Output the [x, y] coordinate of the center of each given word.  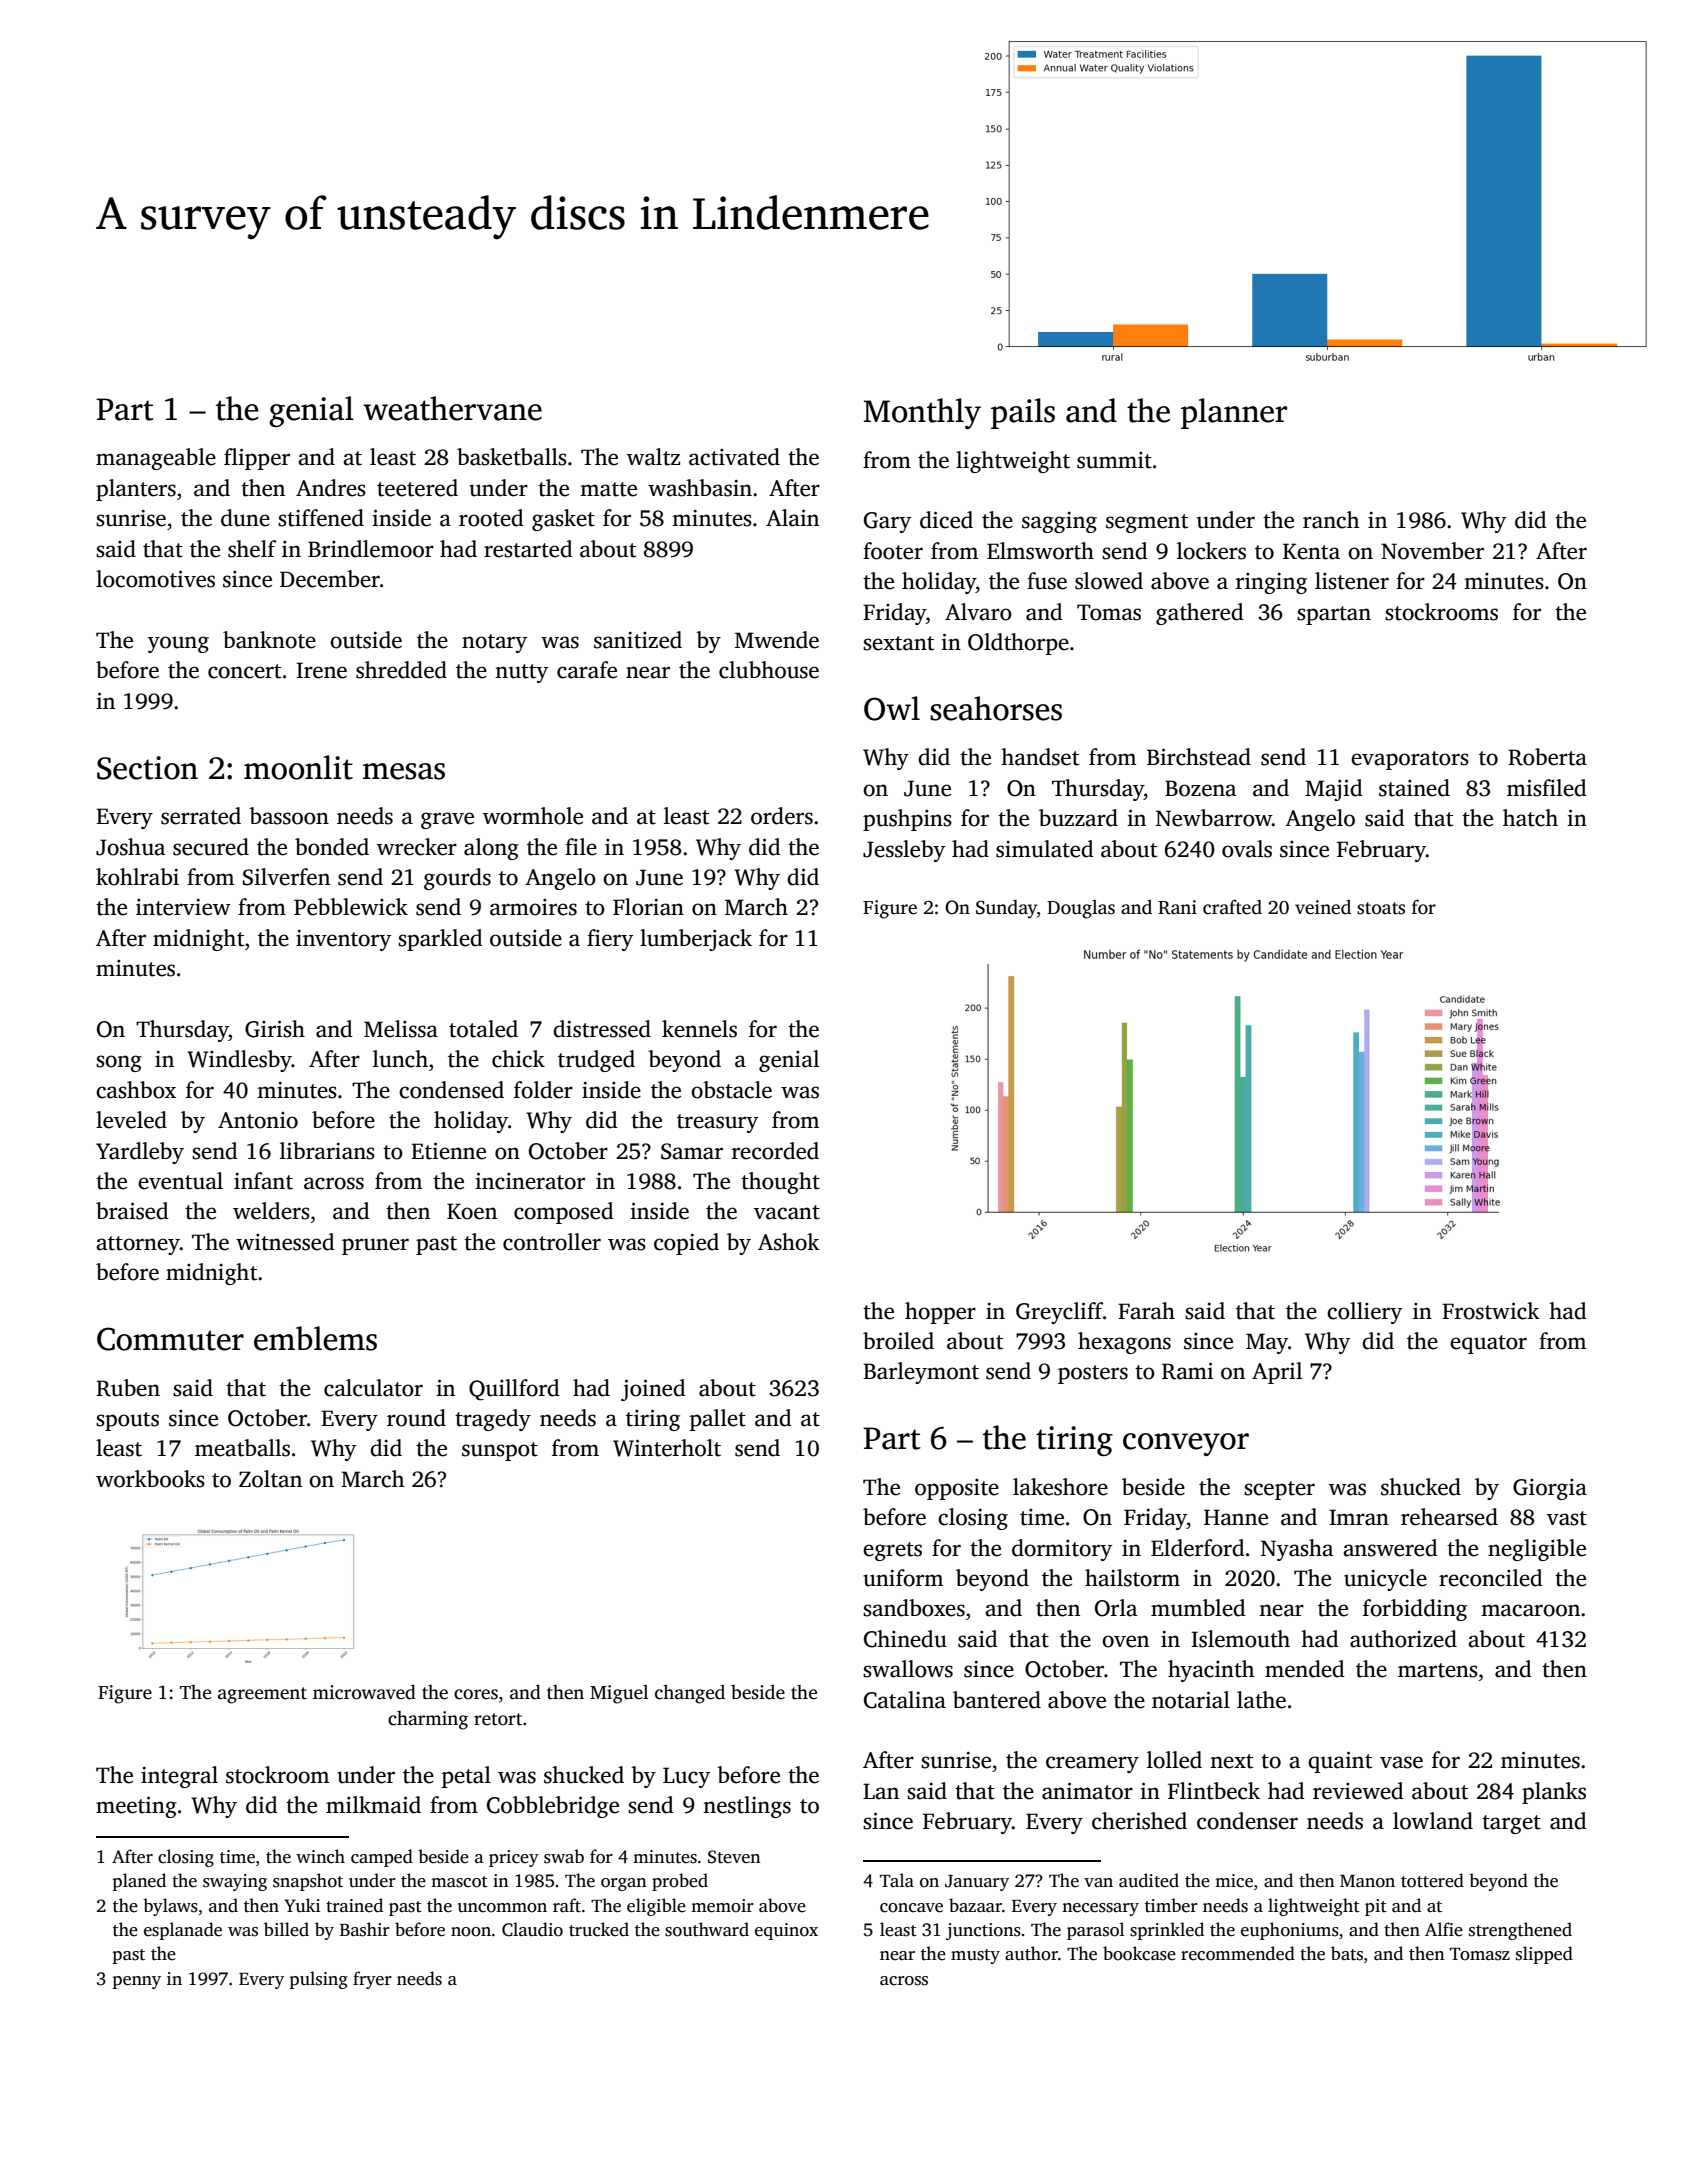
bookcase [1139, 1953]
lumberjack [696, 940]
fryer [372, 1980]
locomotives [155, 579]
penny [136, 1982]
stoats [1381, 908]
